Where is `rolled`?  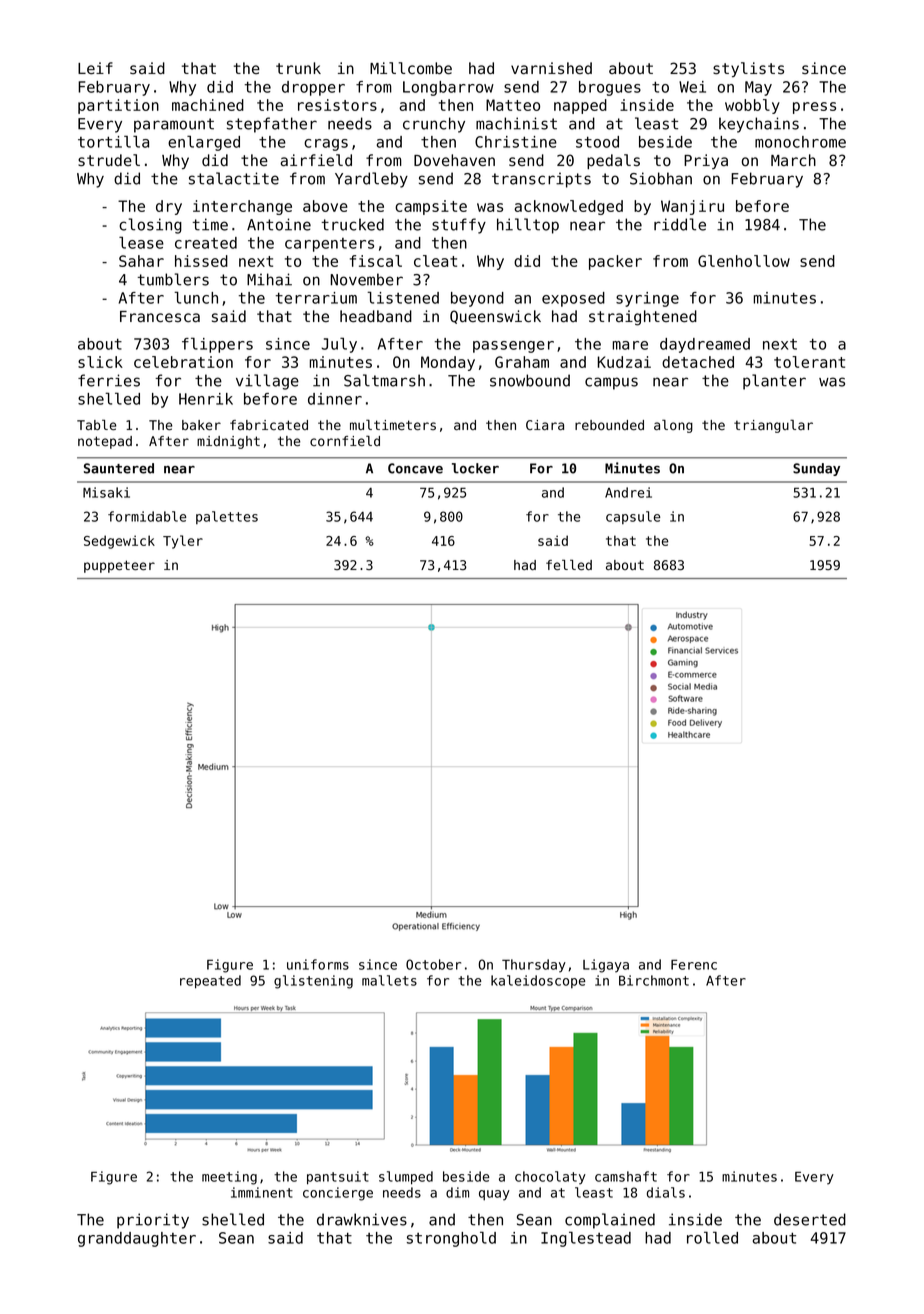 rolled is located at coordinates (712, 1237).
